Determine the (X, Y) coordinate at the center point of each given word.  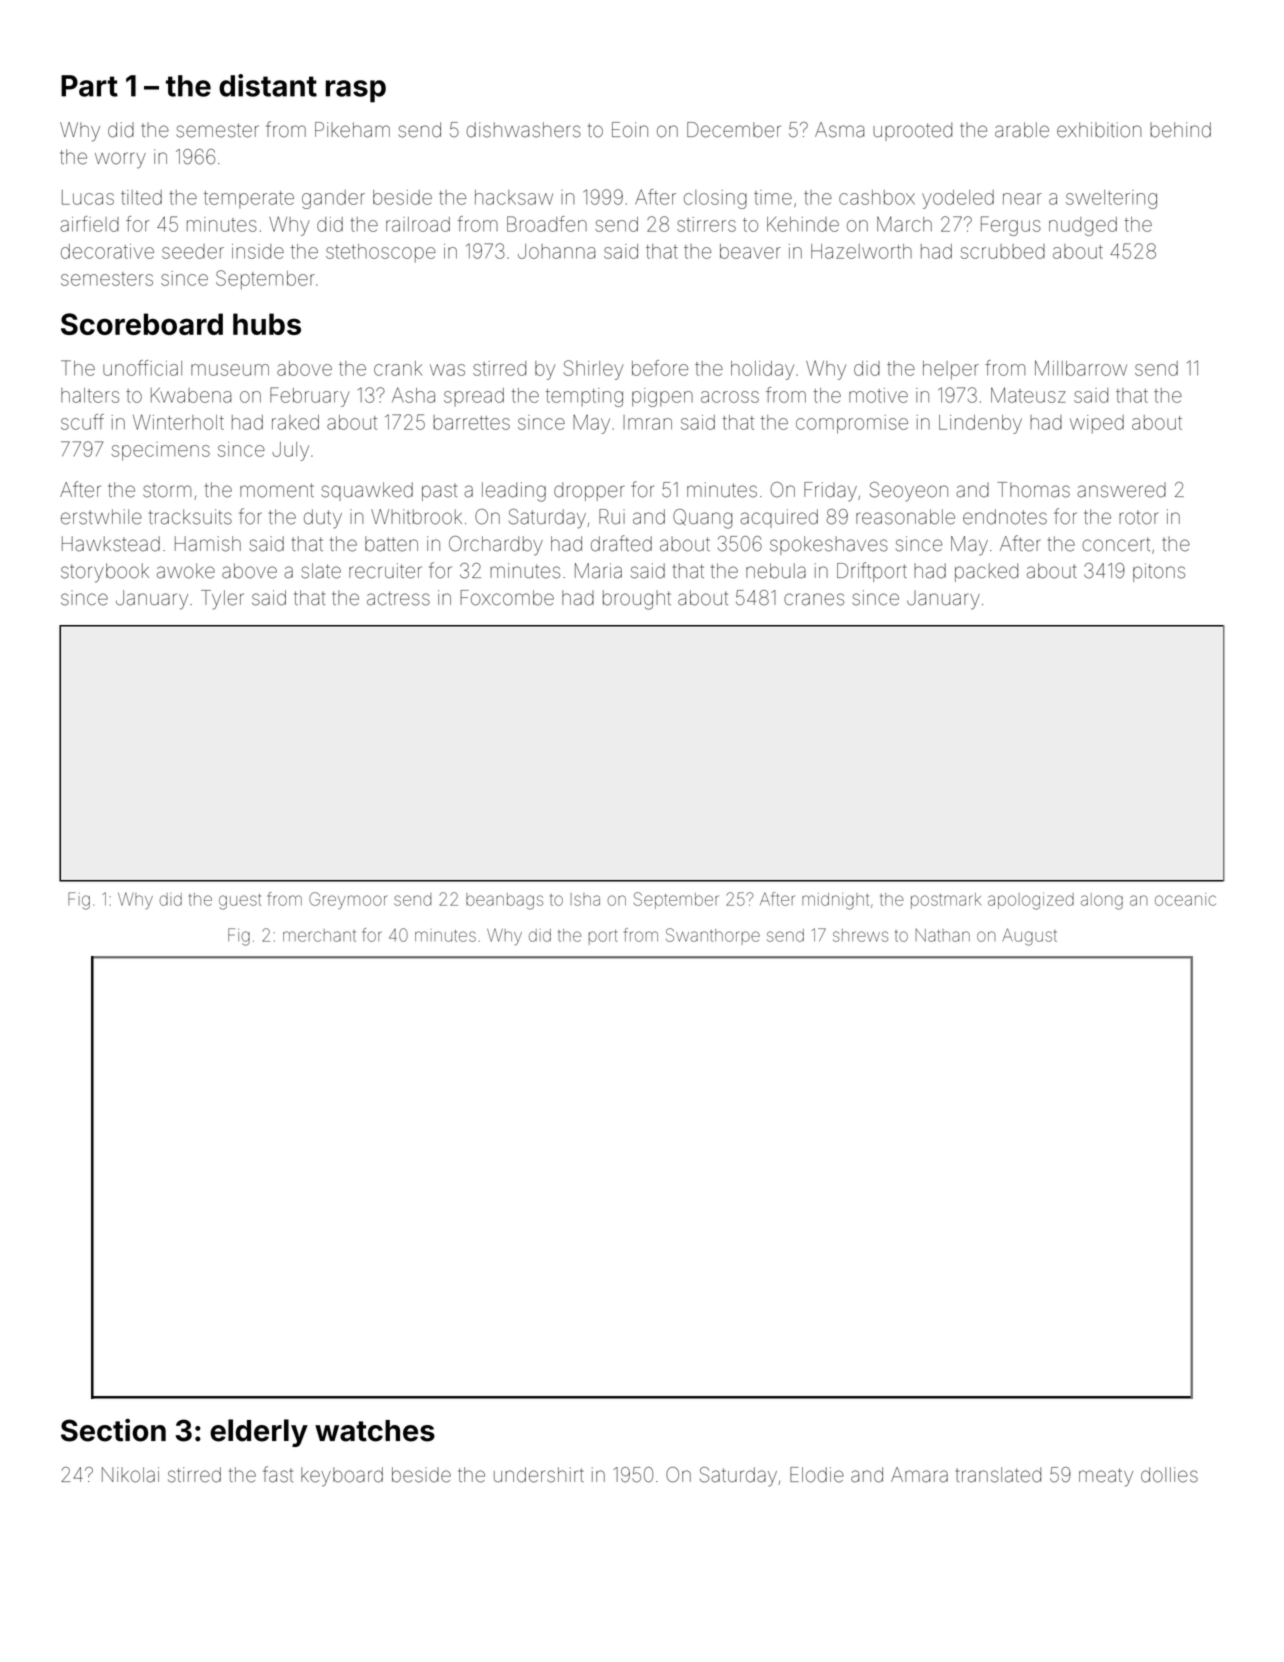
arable (1022, 130)
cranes (814, 599)
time (773, 197)
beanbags (504, 901)
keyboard (342, 1477)
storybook (105, 573)
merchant (319, 935)
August (1029, 937)
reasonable (905, 517)
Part (89, 86)
